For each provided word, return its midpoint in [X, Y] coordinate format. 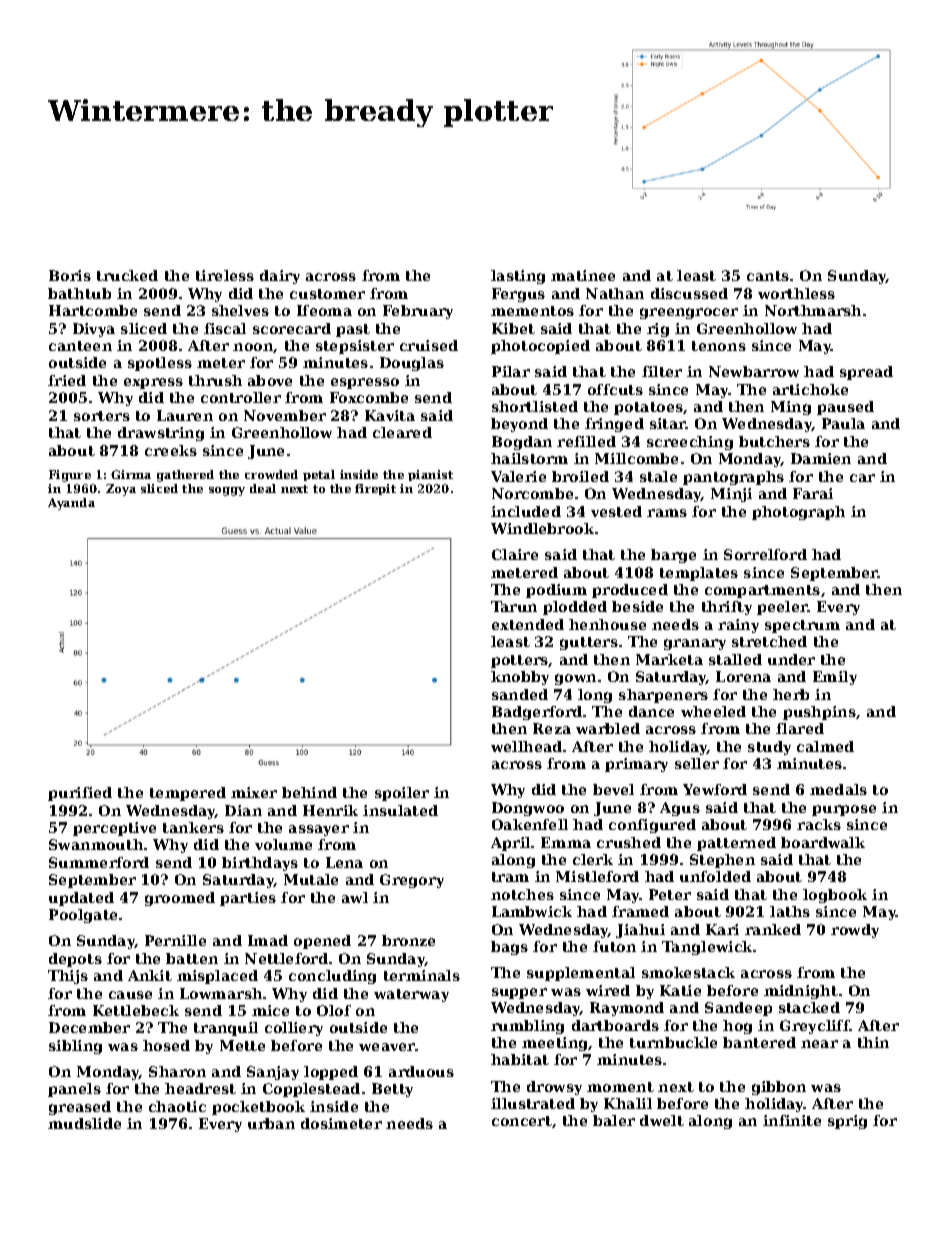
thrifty [727, 608]
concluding [332, 977]
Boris [70, 275]
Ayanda [71, 504]
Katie [680, 990]
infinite [792, 1120]
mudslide [84, 1123]
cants [768, 276]
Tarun [514, 606]
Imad [268, 940]
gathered [185, 476]
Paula [843, 423]
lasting [518, 277]
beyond [519, 425]
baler [614, 1120]
